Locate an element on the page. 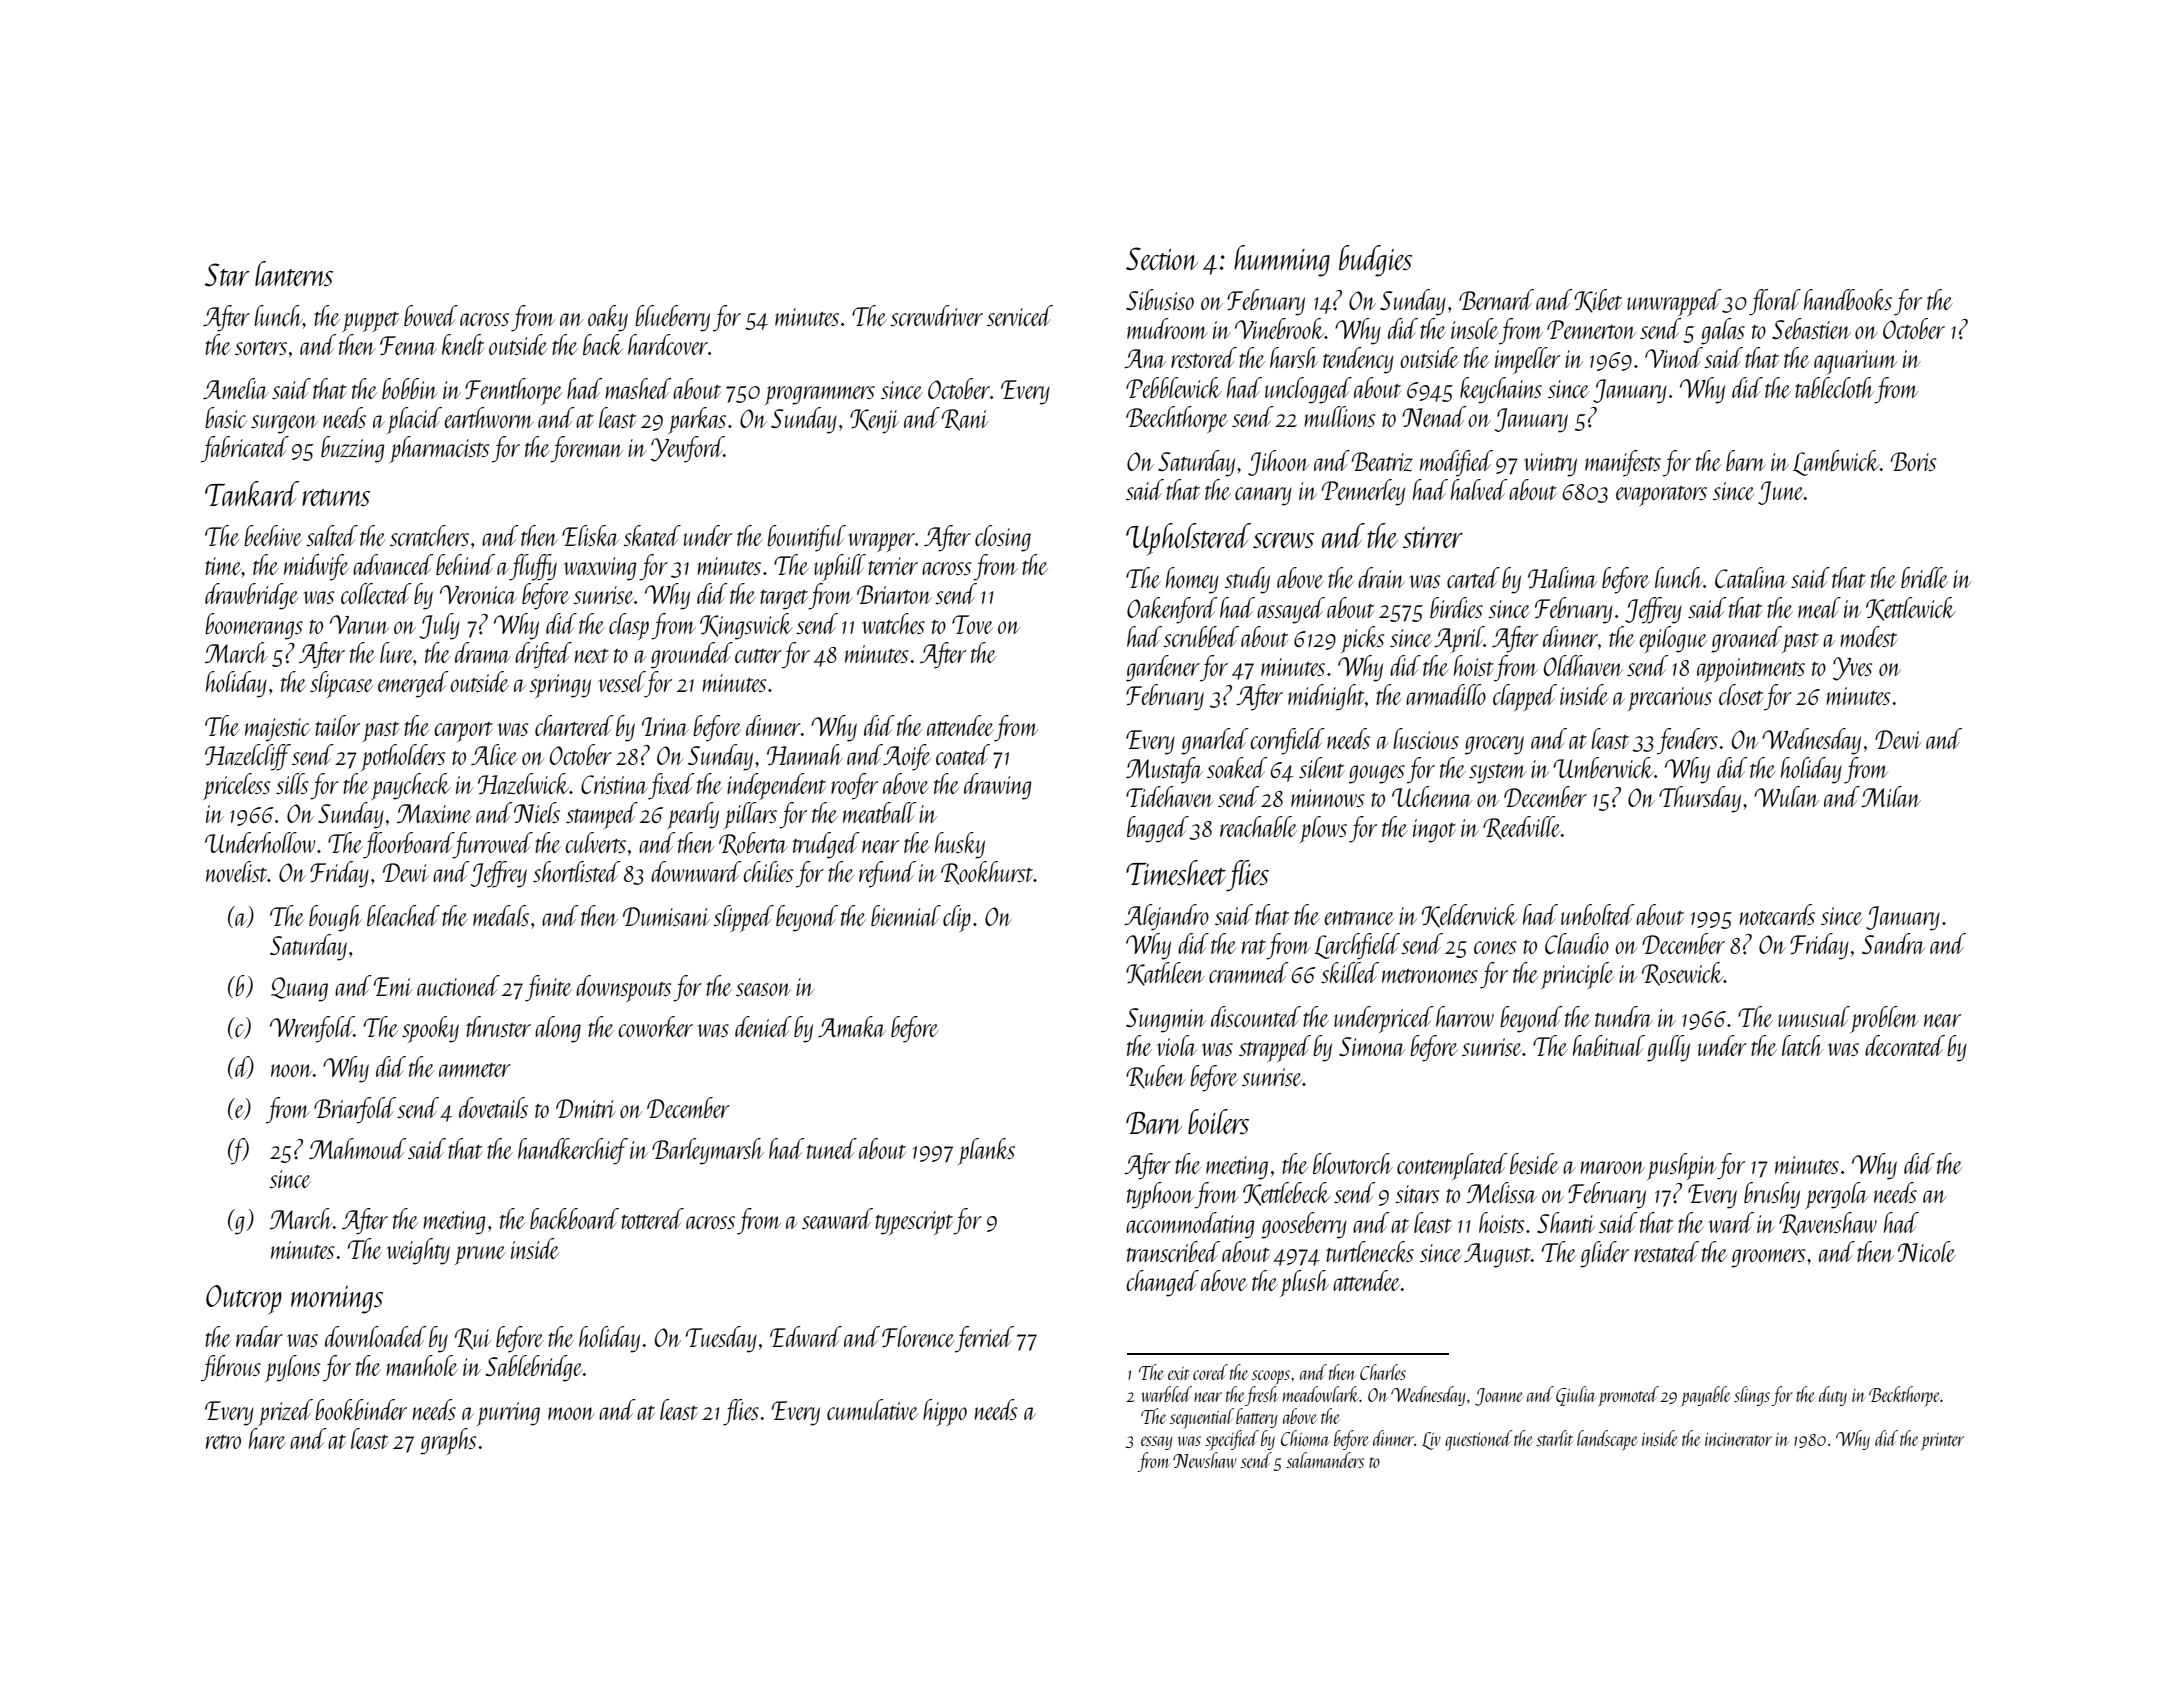 The width and height of the document is (2178, 1683). gouges is located at coordinates (1377, 774).
